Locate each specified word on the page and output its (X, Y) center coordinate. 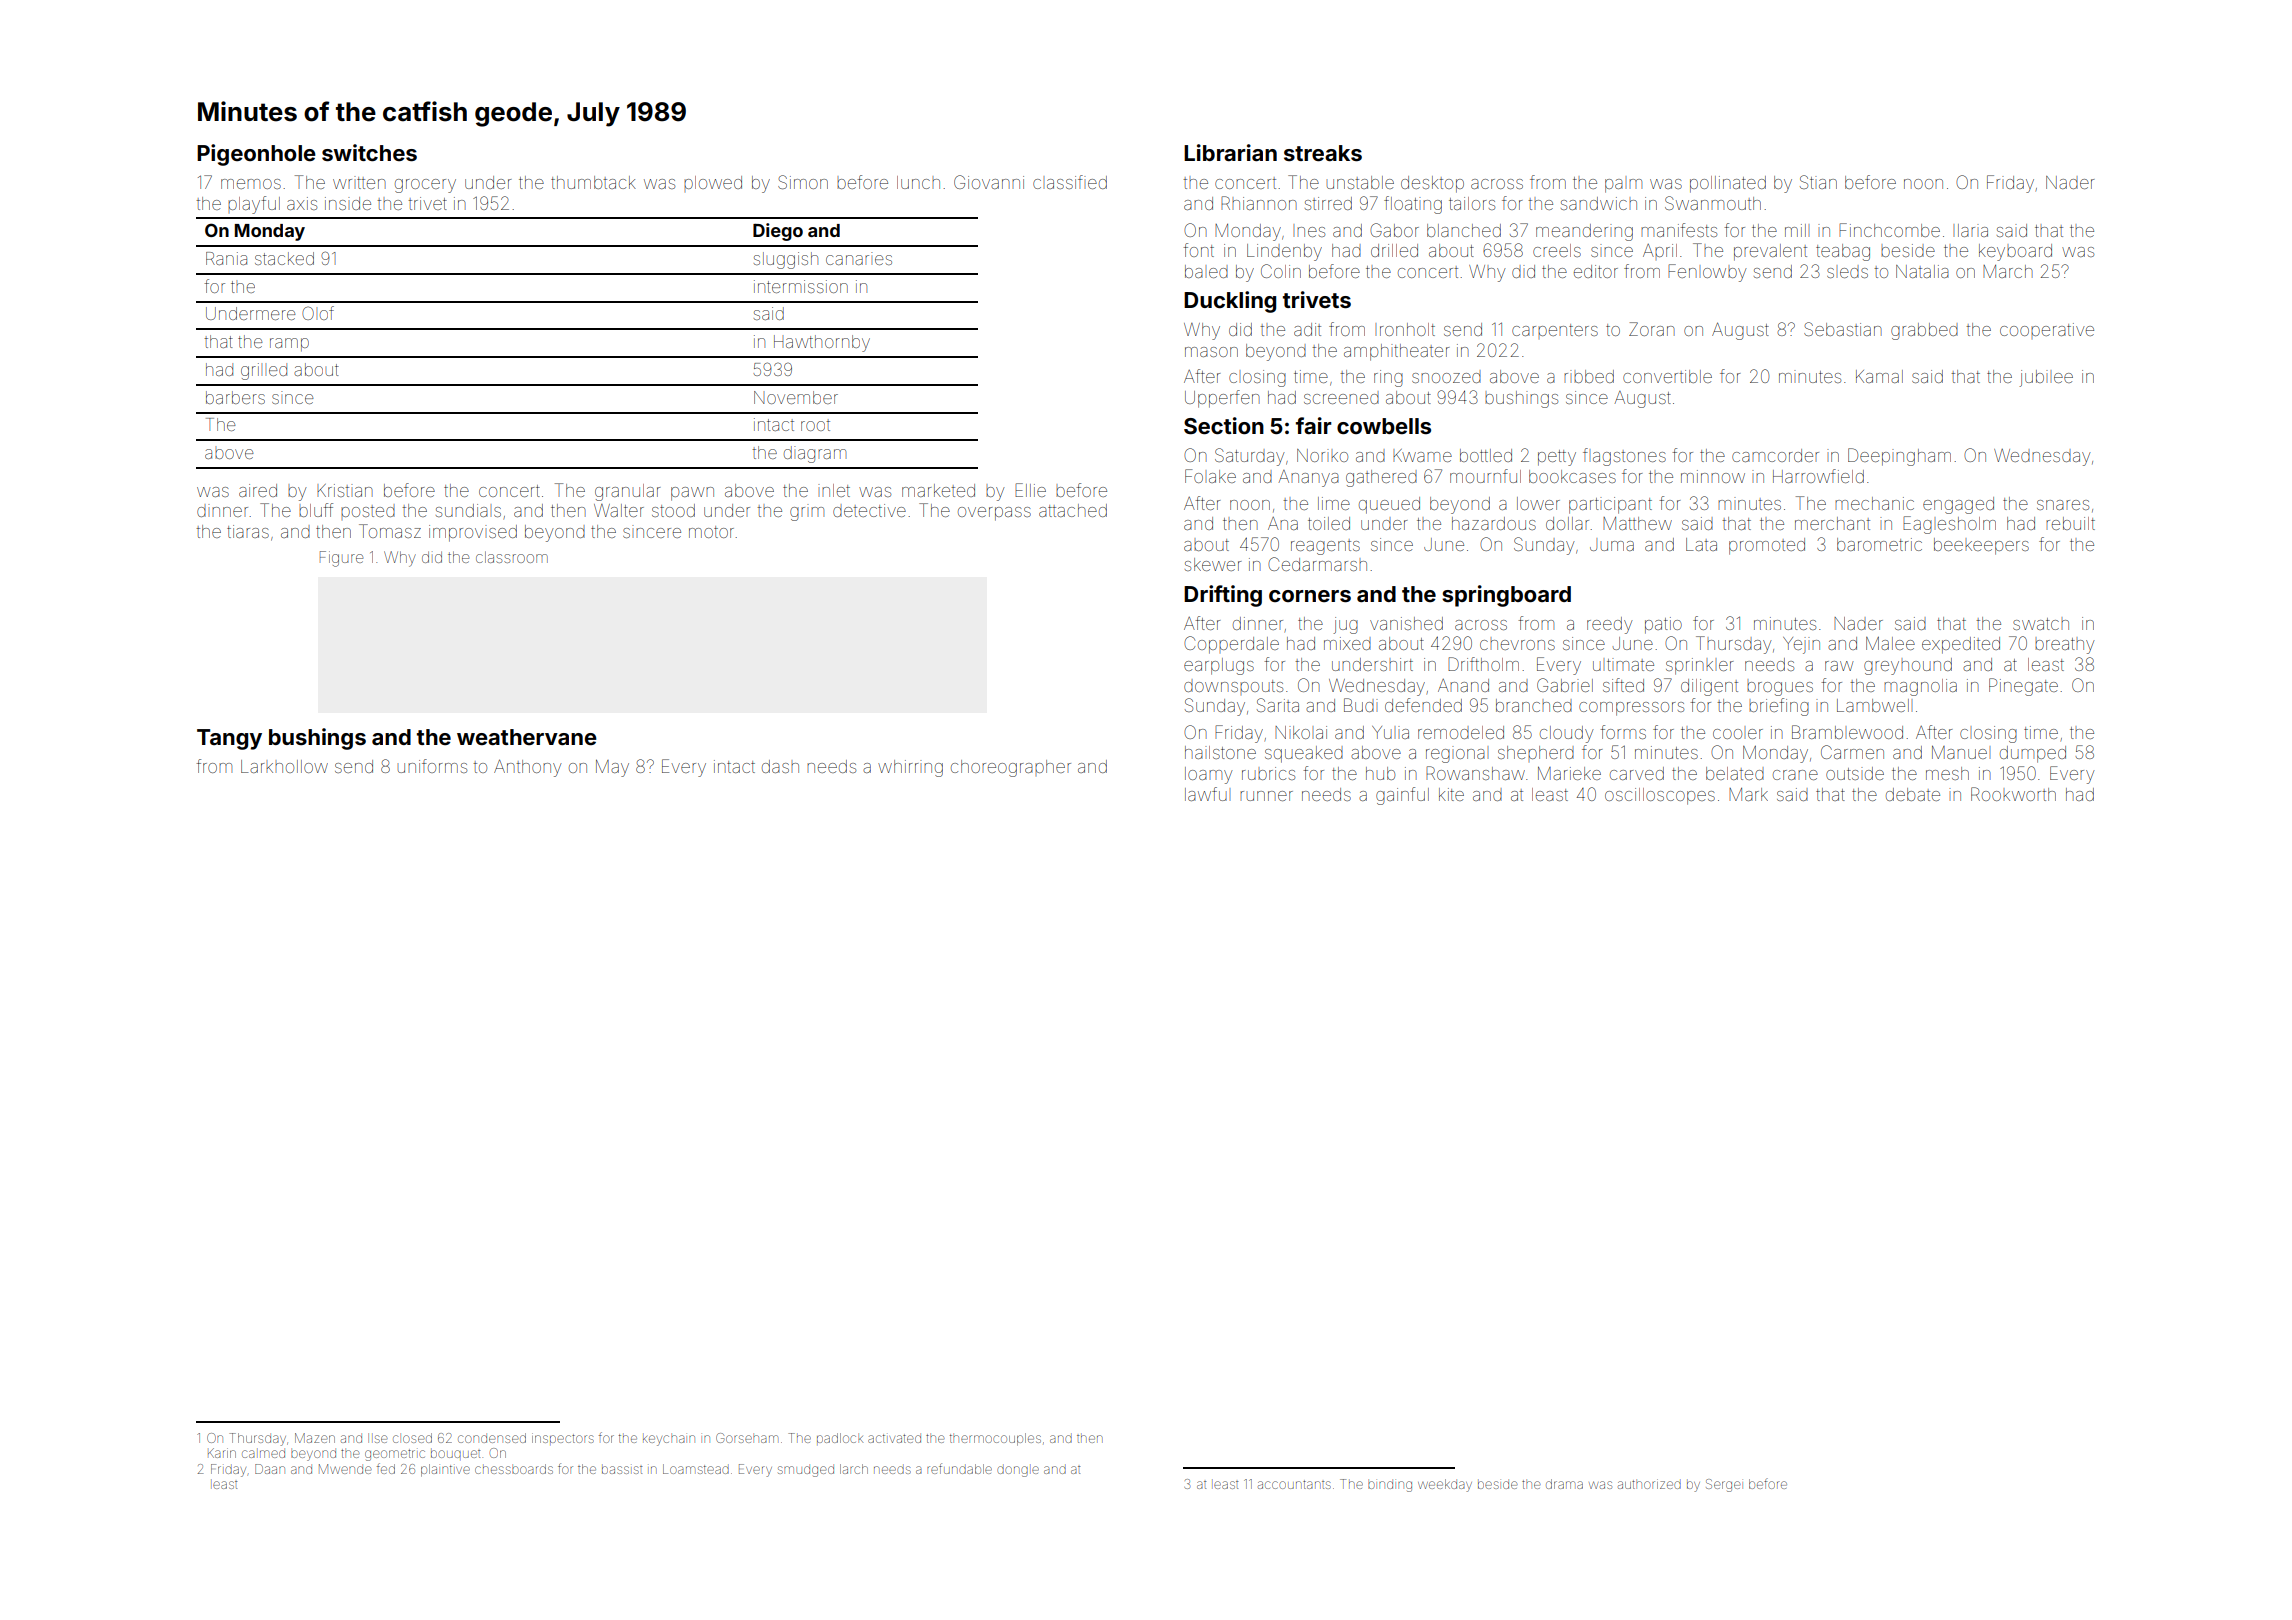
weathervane (527, 737)
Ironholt (1405, 329)
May (612, 768)
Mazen (315, 1438)
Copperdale (1231, 645)
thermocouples (995, 1439)
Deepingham (1899, 457)
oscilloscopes (1660, 796)
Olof (318, 313)
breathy (2064, 646)
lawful (1206, 794)
